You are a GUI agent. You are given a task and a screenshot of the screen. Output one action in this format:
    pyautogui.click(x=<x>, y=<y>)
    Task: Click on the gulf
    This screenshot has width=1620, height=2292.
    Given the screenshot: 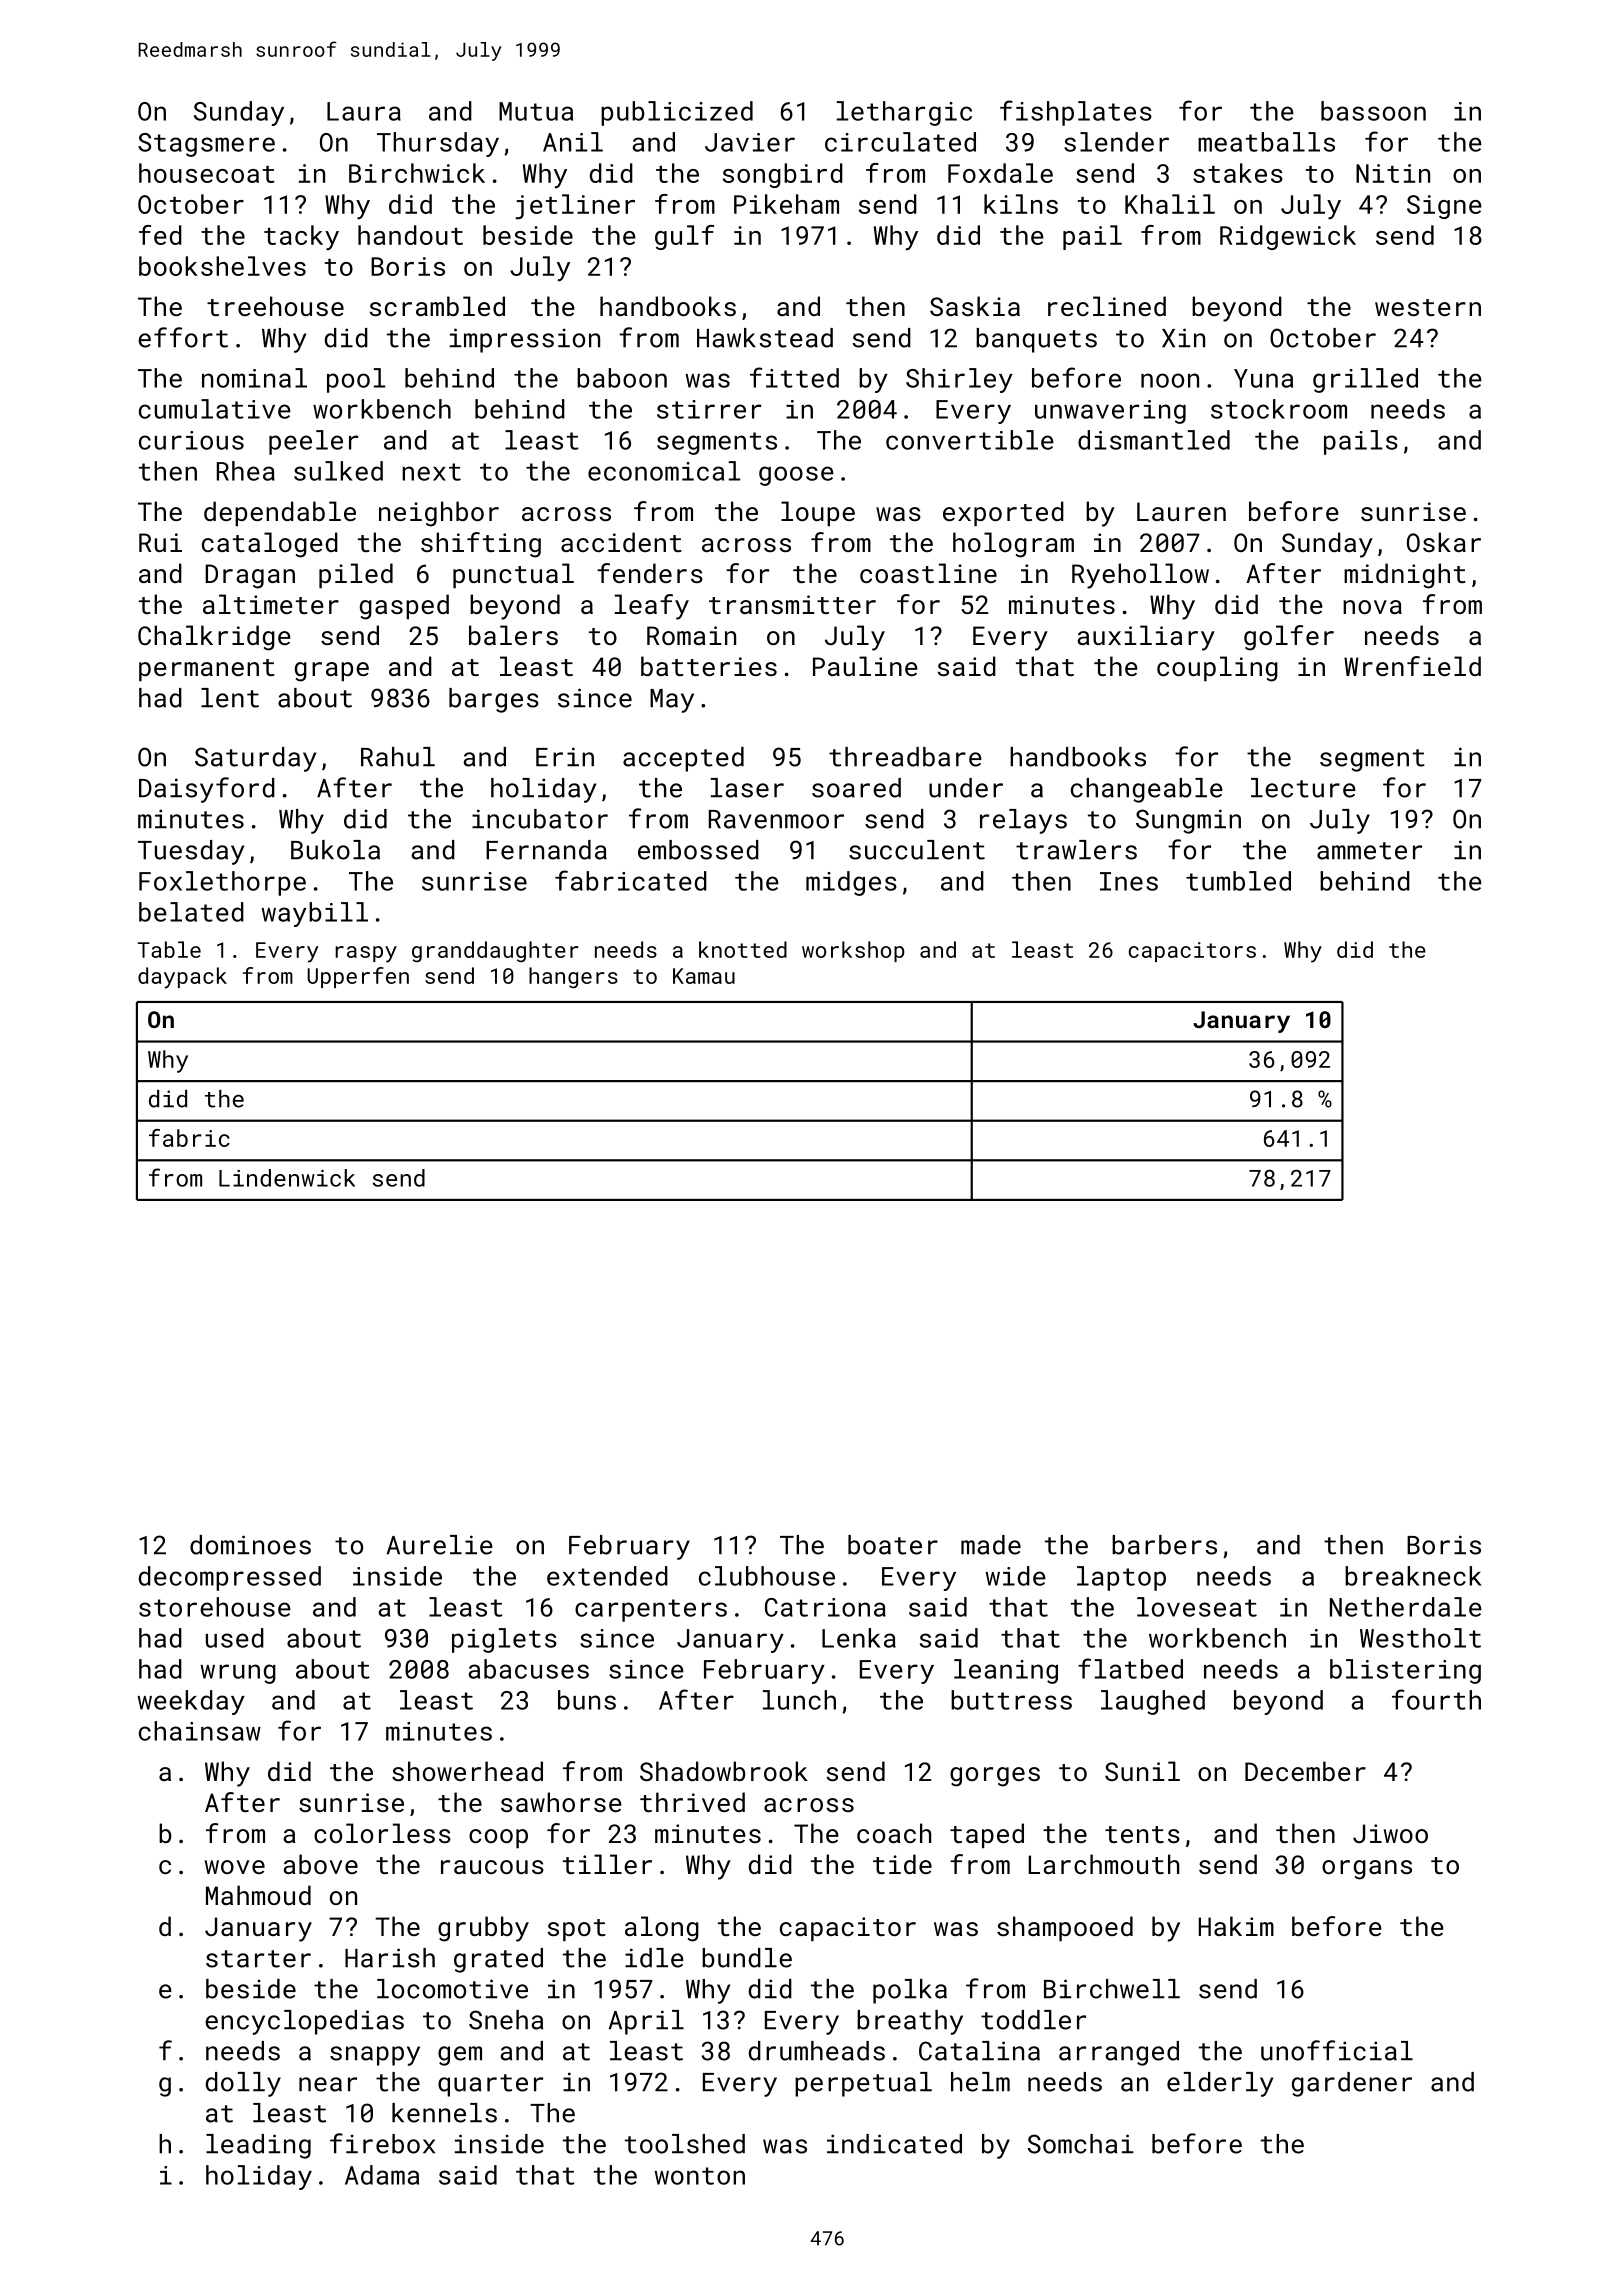 What is the action you would take?
    pyautogui.click(x=684, y=237)
